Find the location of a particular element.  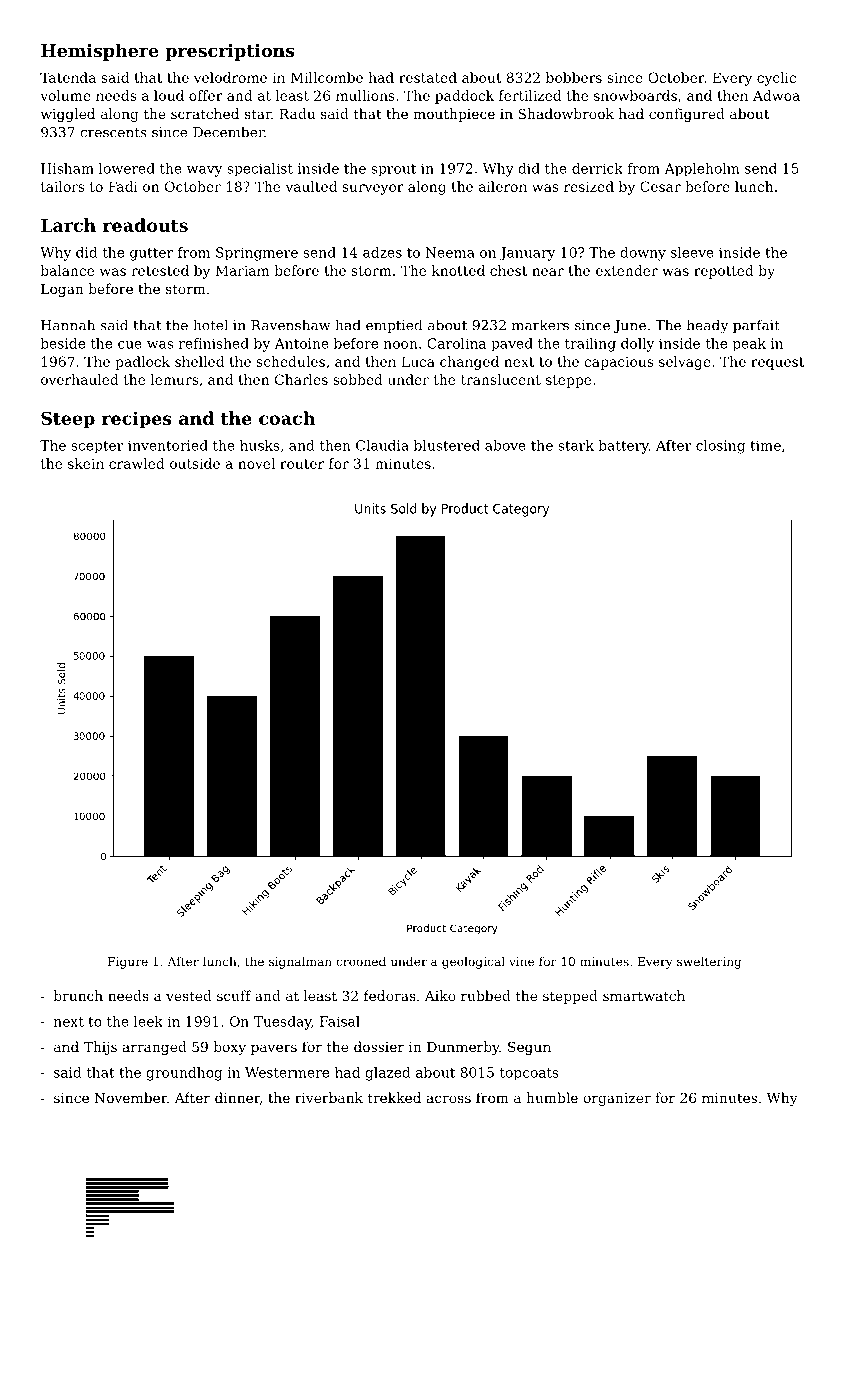

Hemisphere is located at coordinates (100, 52).
